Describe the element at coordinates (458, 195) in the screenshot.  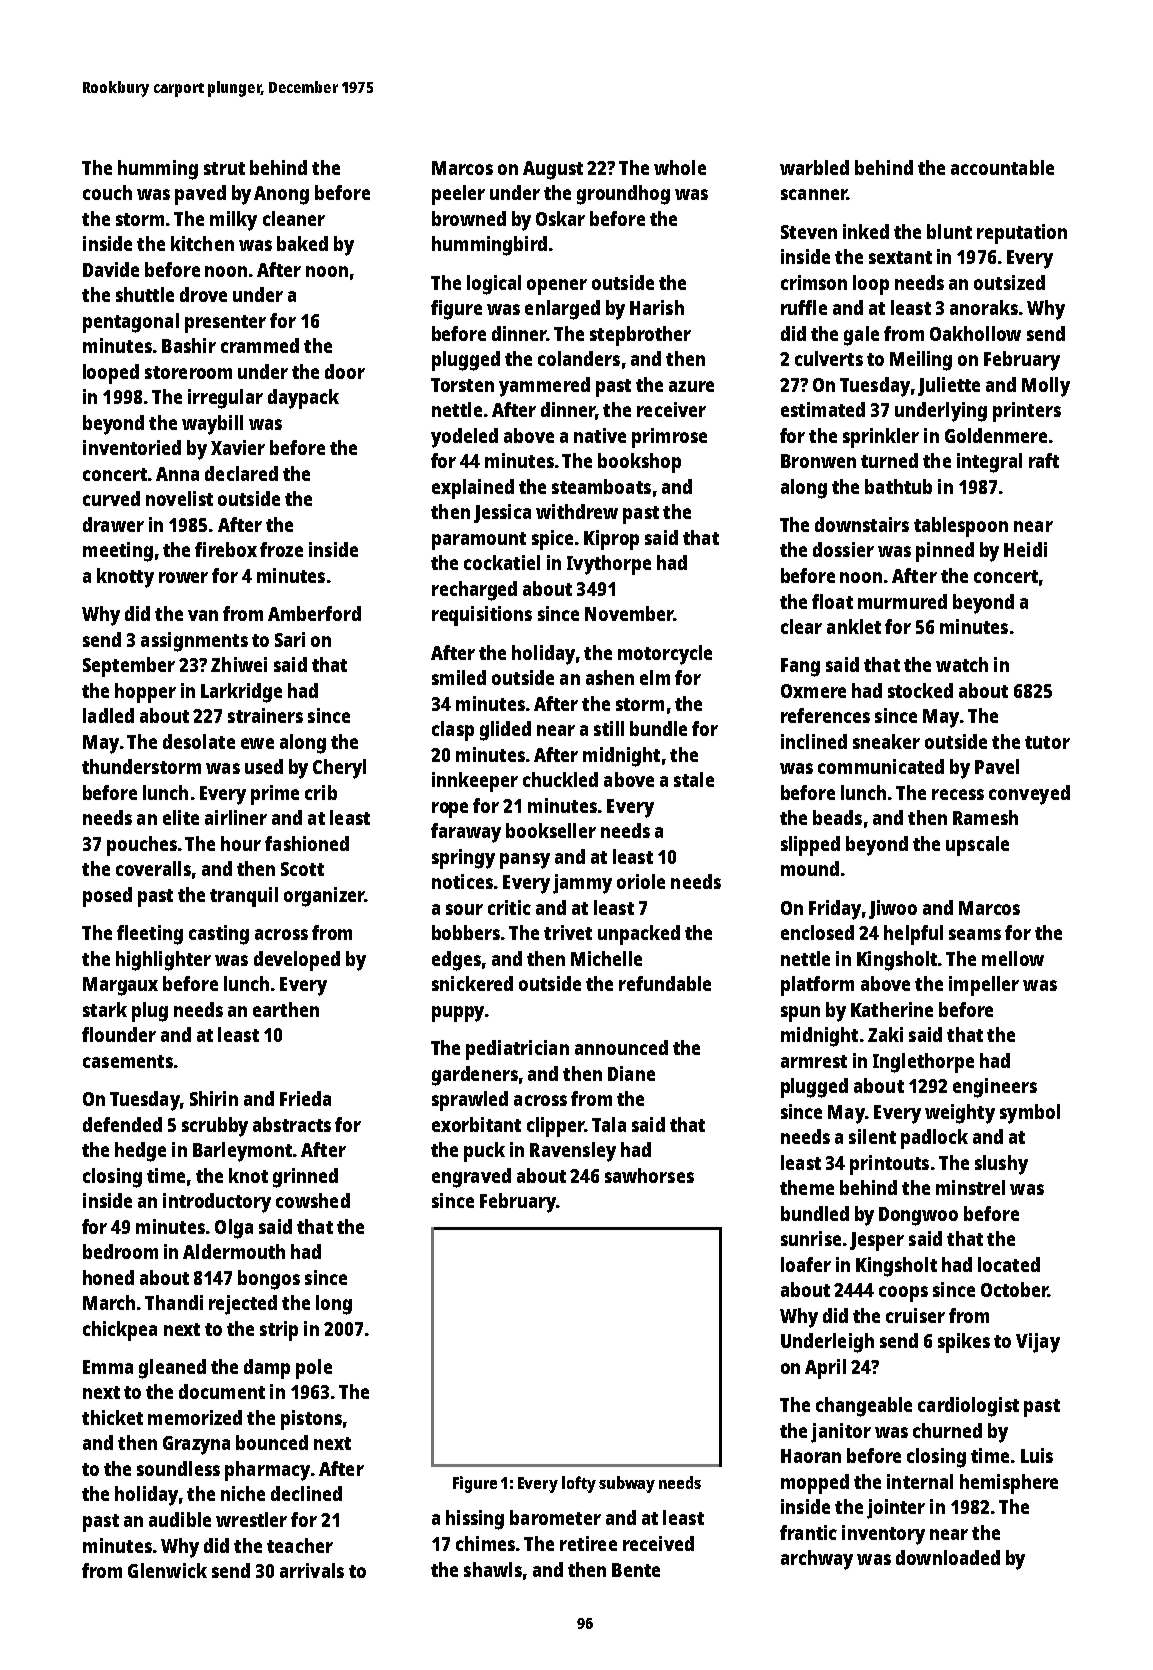
I see `peeler` at that location.
